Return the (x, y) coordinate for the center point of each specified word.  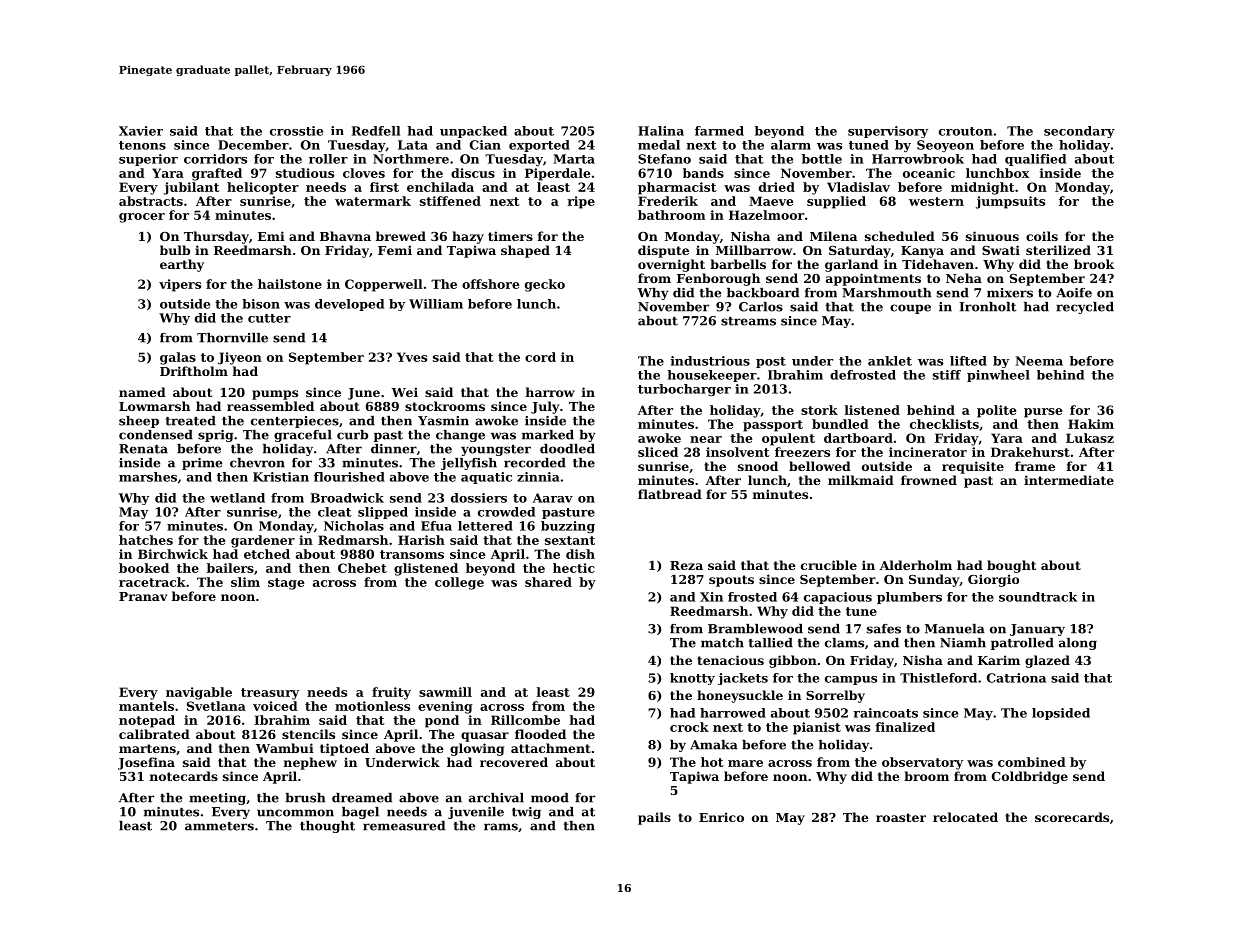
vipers (180, 285)
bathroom (672, 215)
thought (327, 827)
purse (1043, 413)
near (706, 439)
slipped (383, 513)
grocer (142, 218)
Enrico (721, 817)
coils (1042, 236)
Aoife (1074, 293)
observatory (922, 763)
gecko (545, 285)
